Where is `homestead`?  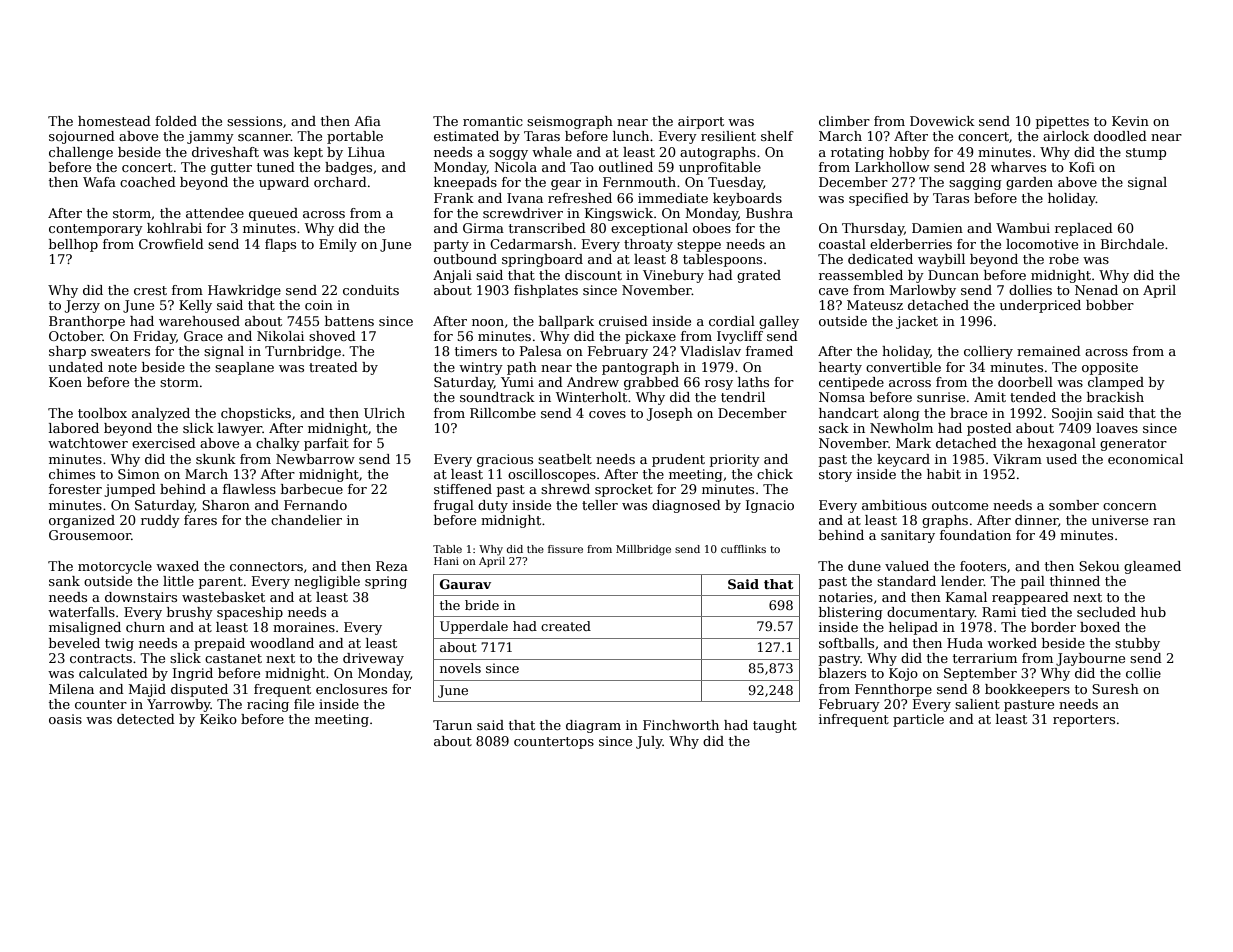 homestead is located at coordinates (114, 121).
